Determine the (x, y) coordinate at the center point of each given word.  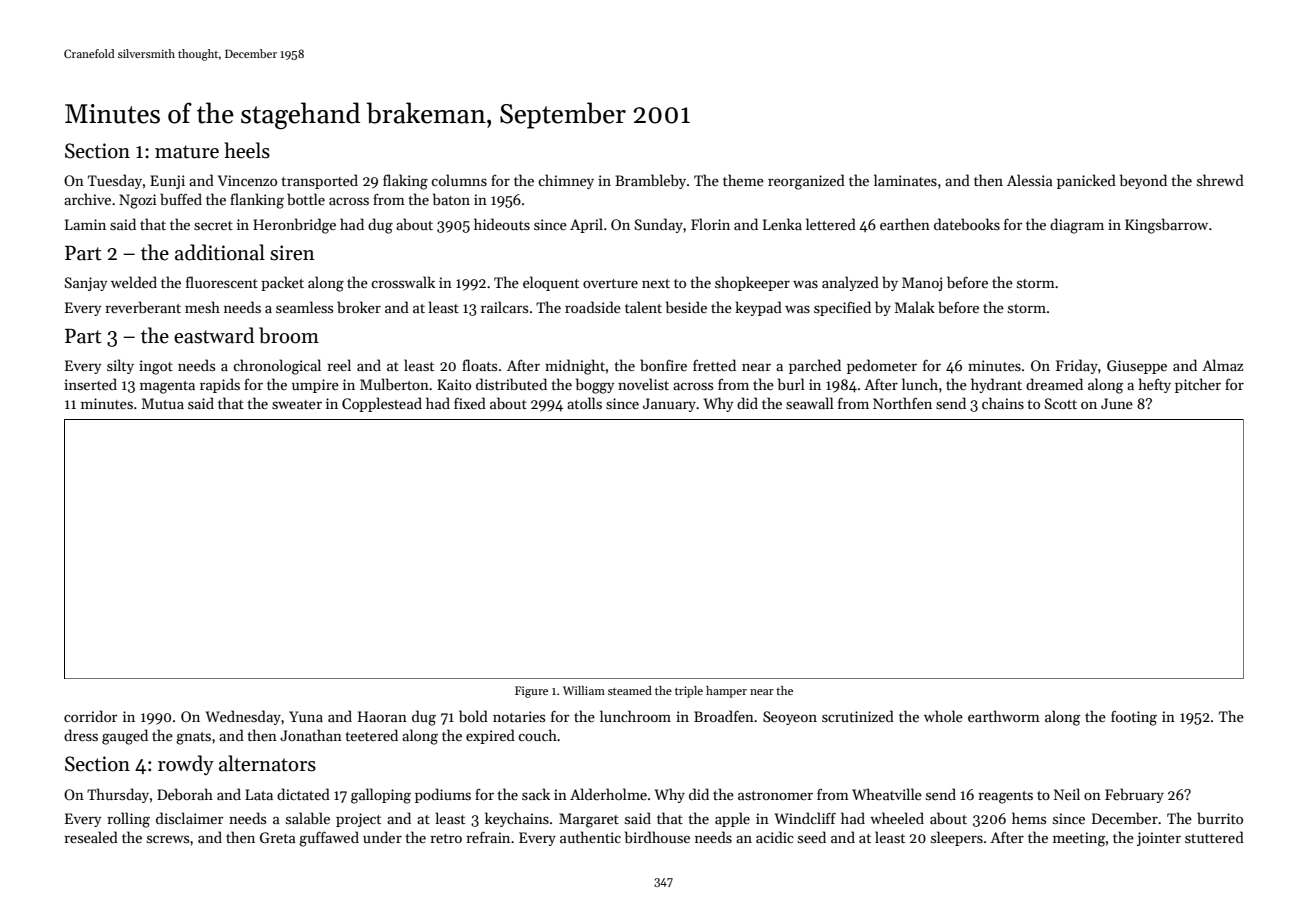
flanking (257, 201)
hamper (726, 692)
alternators (267, 763)
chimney (566, 181)
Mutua (163, 403)
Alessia (1030, 180)
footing (1134, 718)
